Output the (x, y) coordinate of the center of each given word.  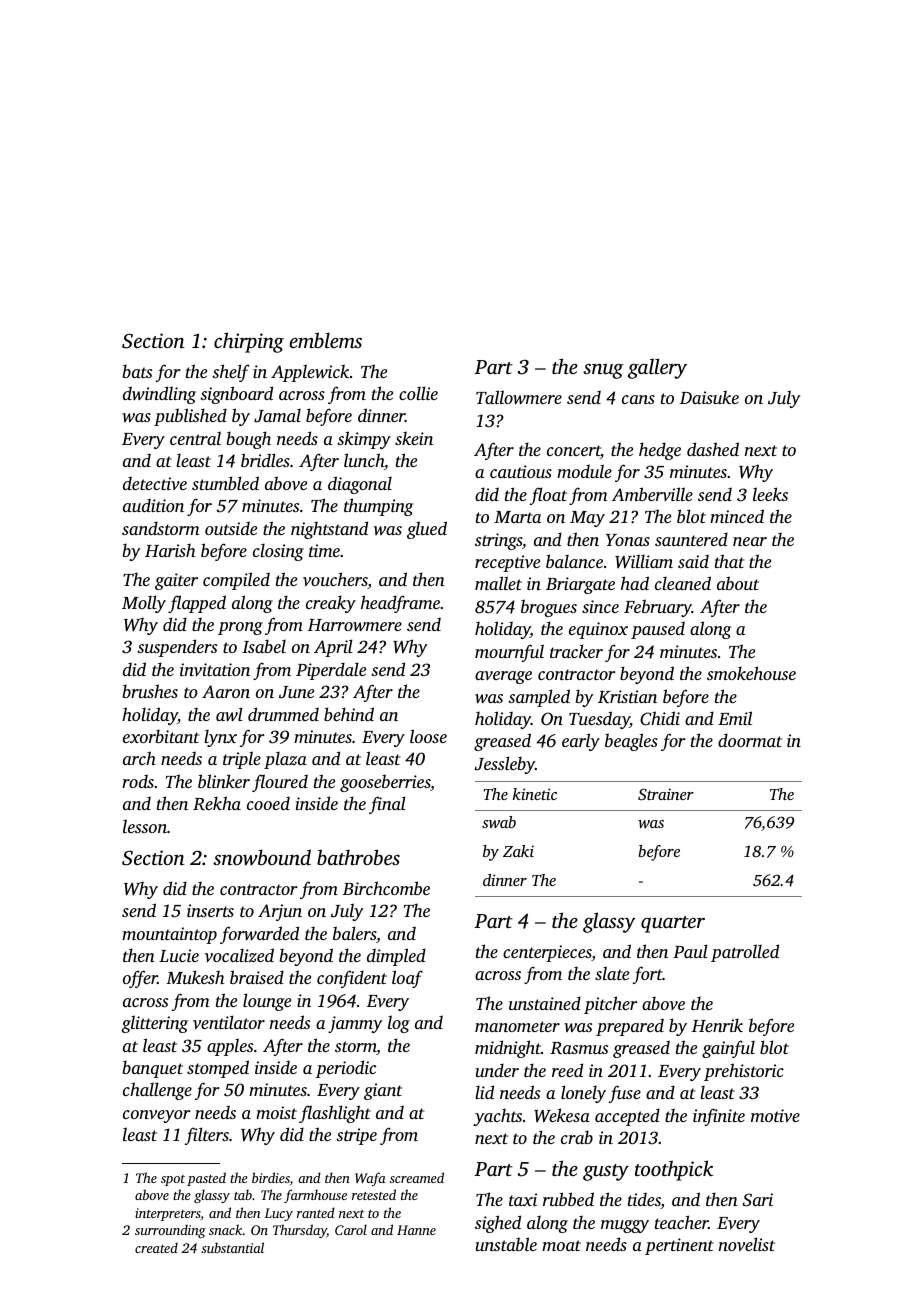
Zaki (518, 851)
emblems (325, 340)
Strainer (666, 794)
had (635, 583)
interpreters (168, 1214)
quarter (673, 924)
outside (231, 528)
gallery (657, 368)
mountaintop (169, 935)
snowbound (262, 857)
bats (137, 371)
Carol (351, 1229)
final (387, 805)
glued (427, 530)
